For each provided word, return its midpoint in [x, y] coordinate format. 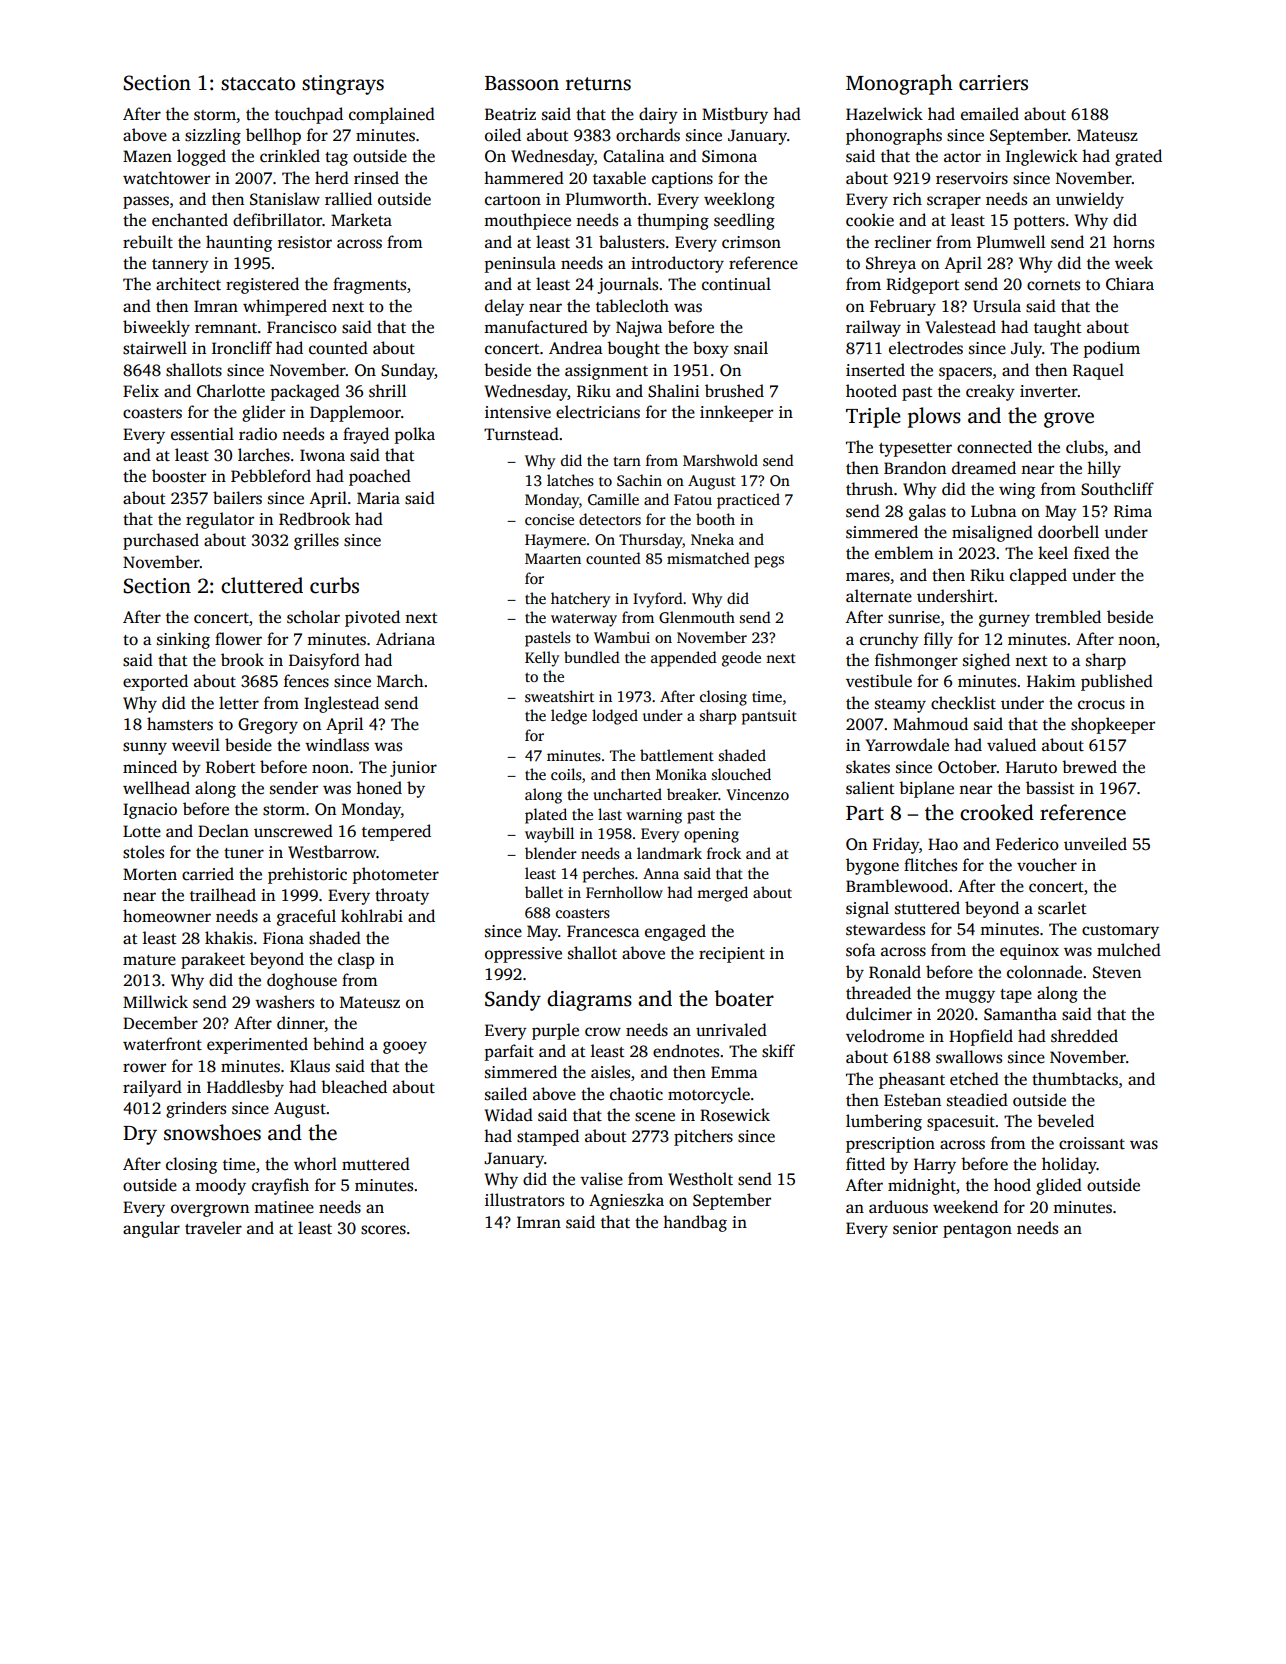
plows [934, 417]
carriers [993, 83]
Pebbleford [271, 476]
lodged [615, 717]
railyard [152, 1088]
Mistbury [735, 115]
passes [146, 202]
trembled [1068, 617]
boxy [711, 349]
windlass [337, 745]
